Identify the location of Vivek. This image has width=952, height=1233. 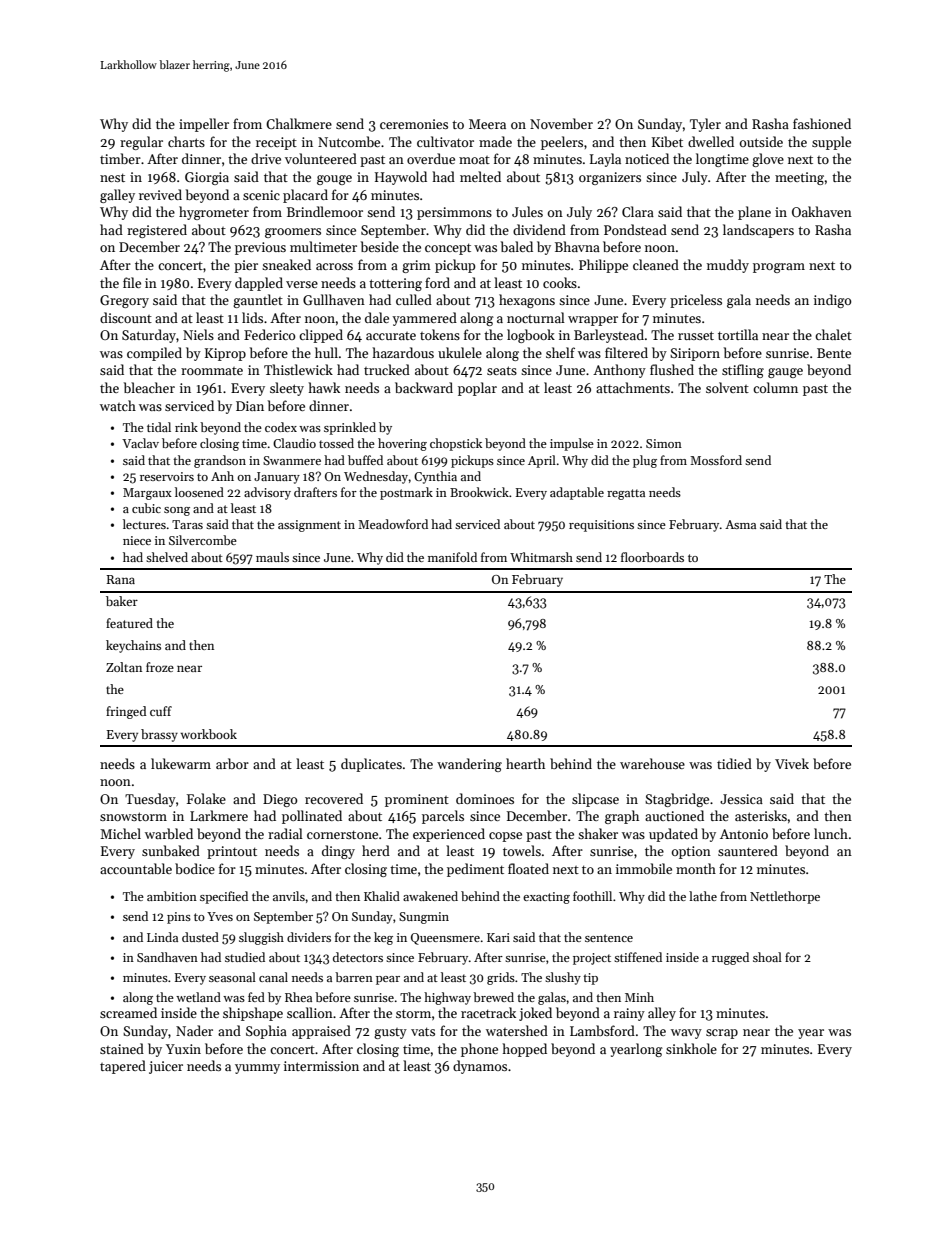
(792, 763).
